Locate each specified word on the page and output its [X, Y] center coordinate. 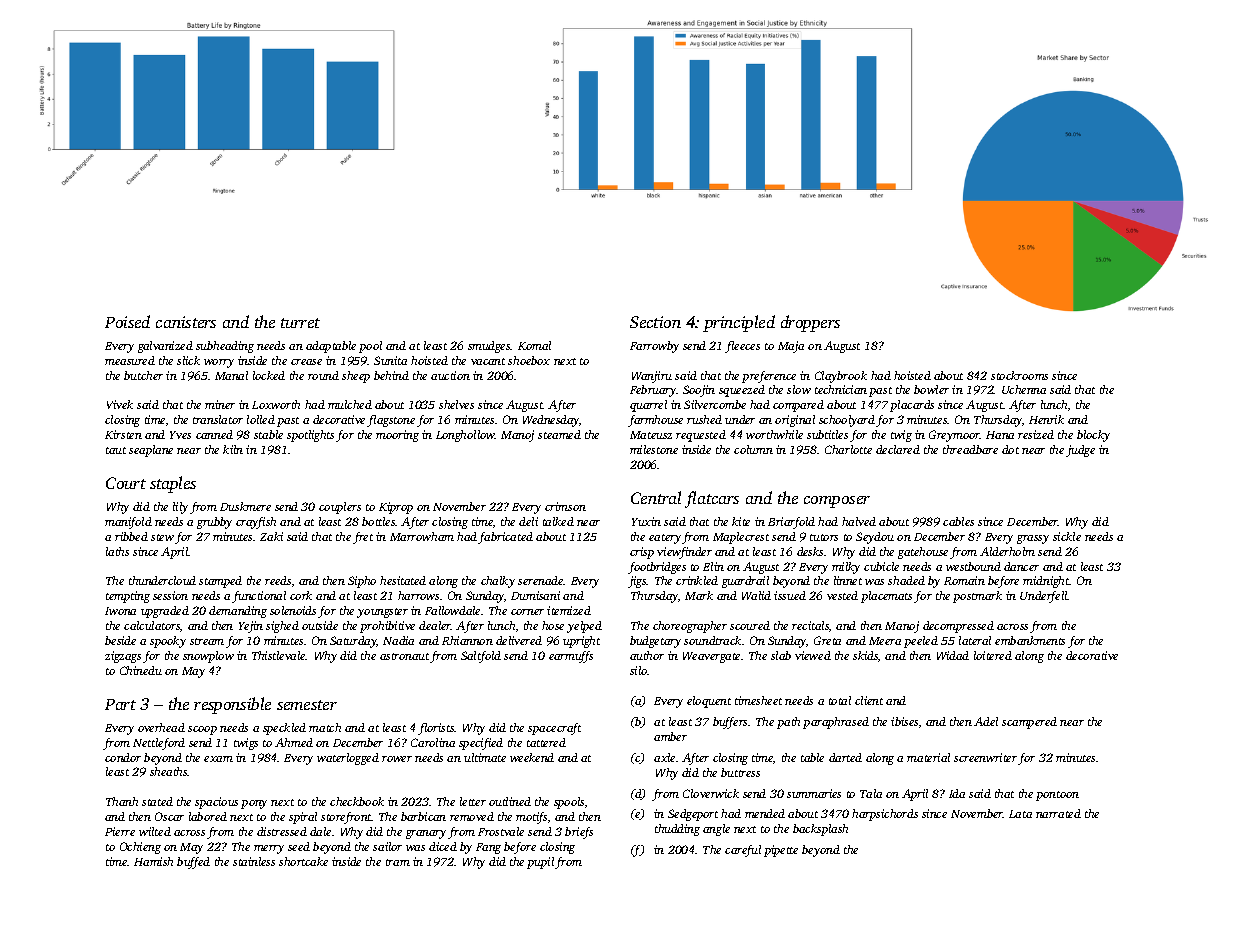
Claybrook [841, 377]
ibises [904, 721]
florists [436, 729]
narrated [1058, 813]
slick [188, 360]
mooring [397, 436]
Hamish [153, 861]
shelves [456, 404]
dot [1010, 449]
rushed [704, 419]
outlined [510, 801]
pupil [540, 863]
